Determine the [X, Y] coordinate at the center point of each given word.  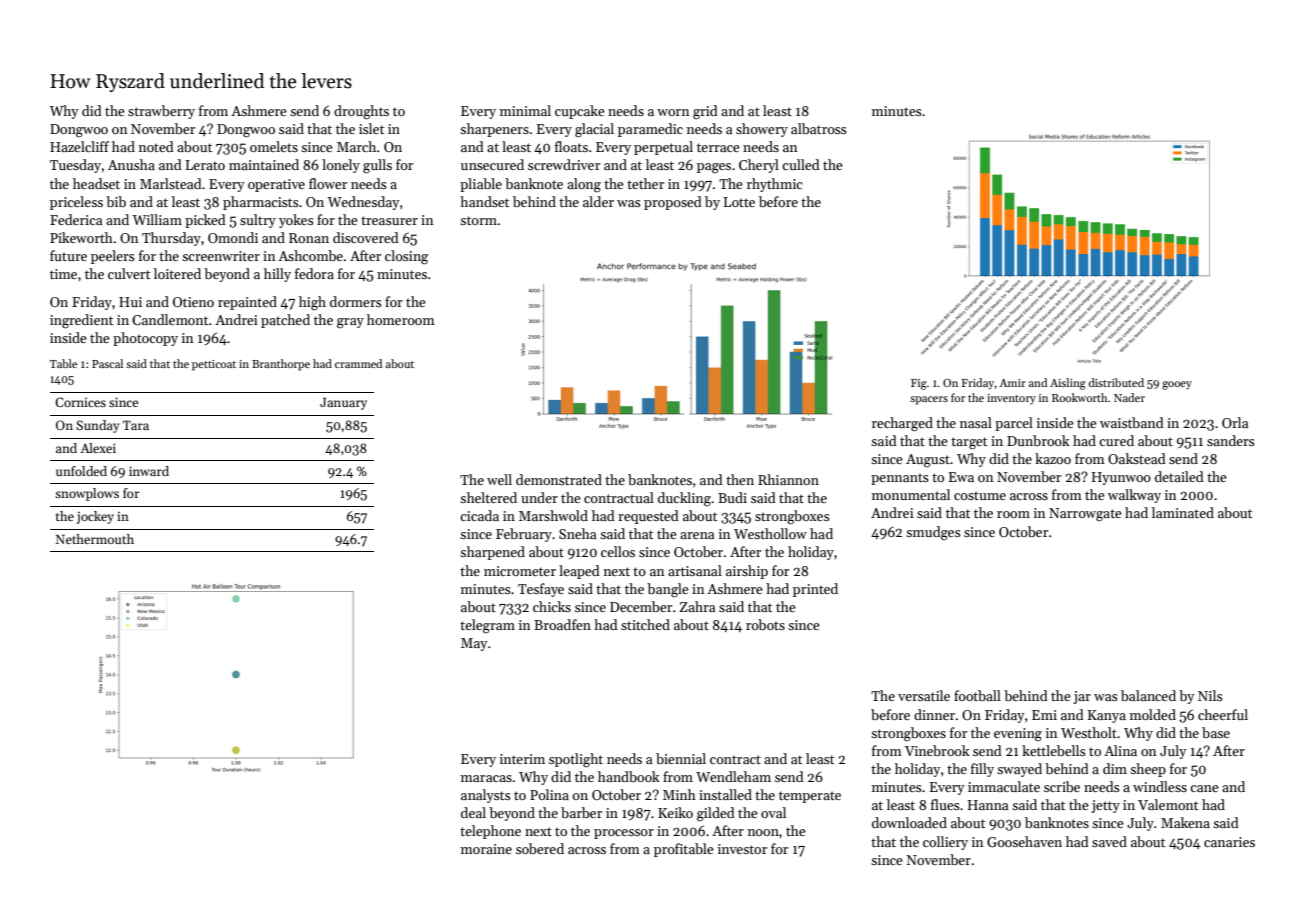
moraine [486, 849]
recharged [902, 424]
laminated [1183, 512]
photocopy [145, 339]
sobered [540, 848]
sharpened [492, 553]
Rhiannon [788, 479]
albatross [819, 128]
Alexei [98, 448]
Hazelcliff [79, 146]
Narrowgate [1085, 515]
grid [705, 112]
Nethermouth [95, 539]
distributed [1116, 382]
